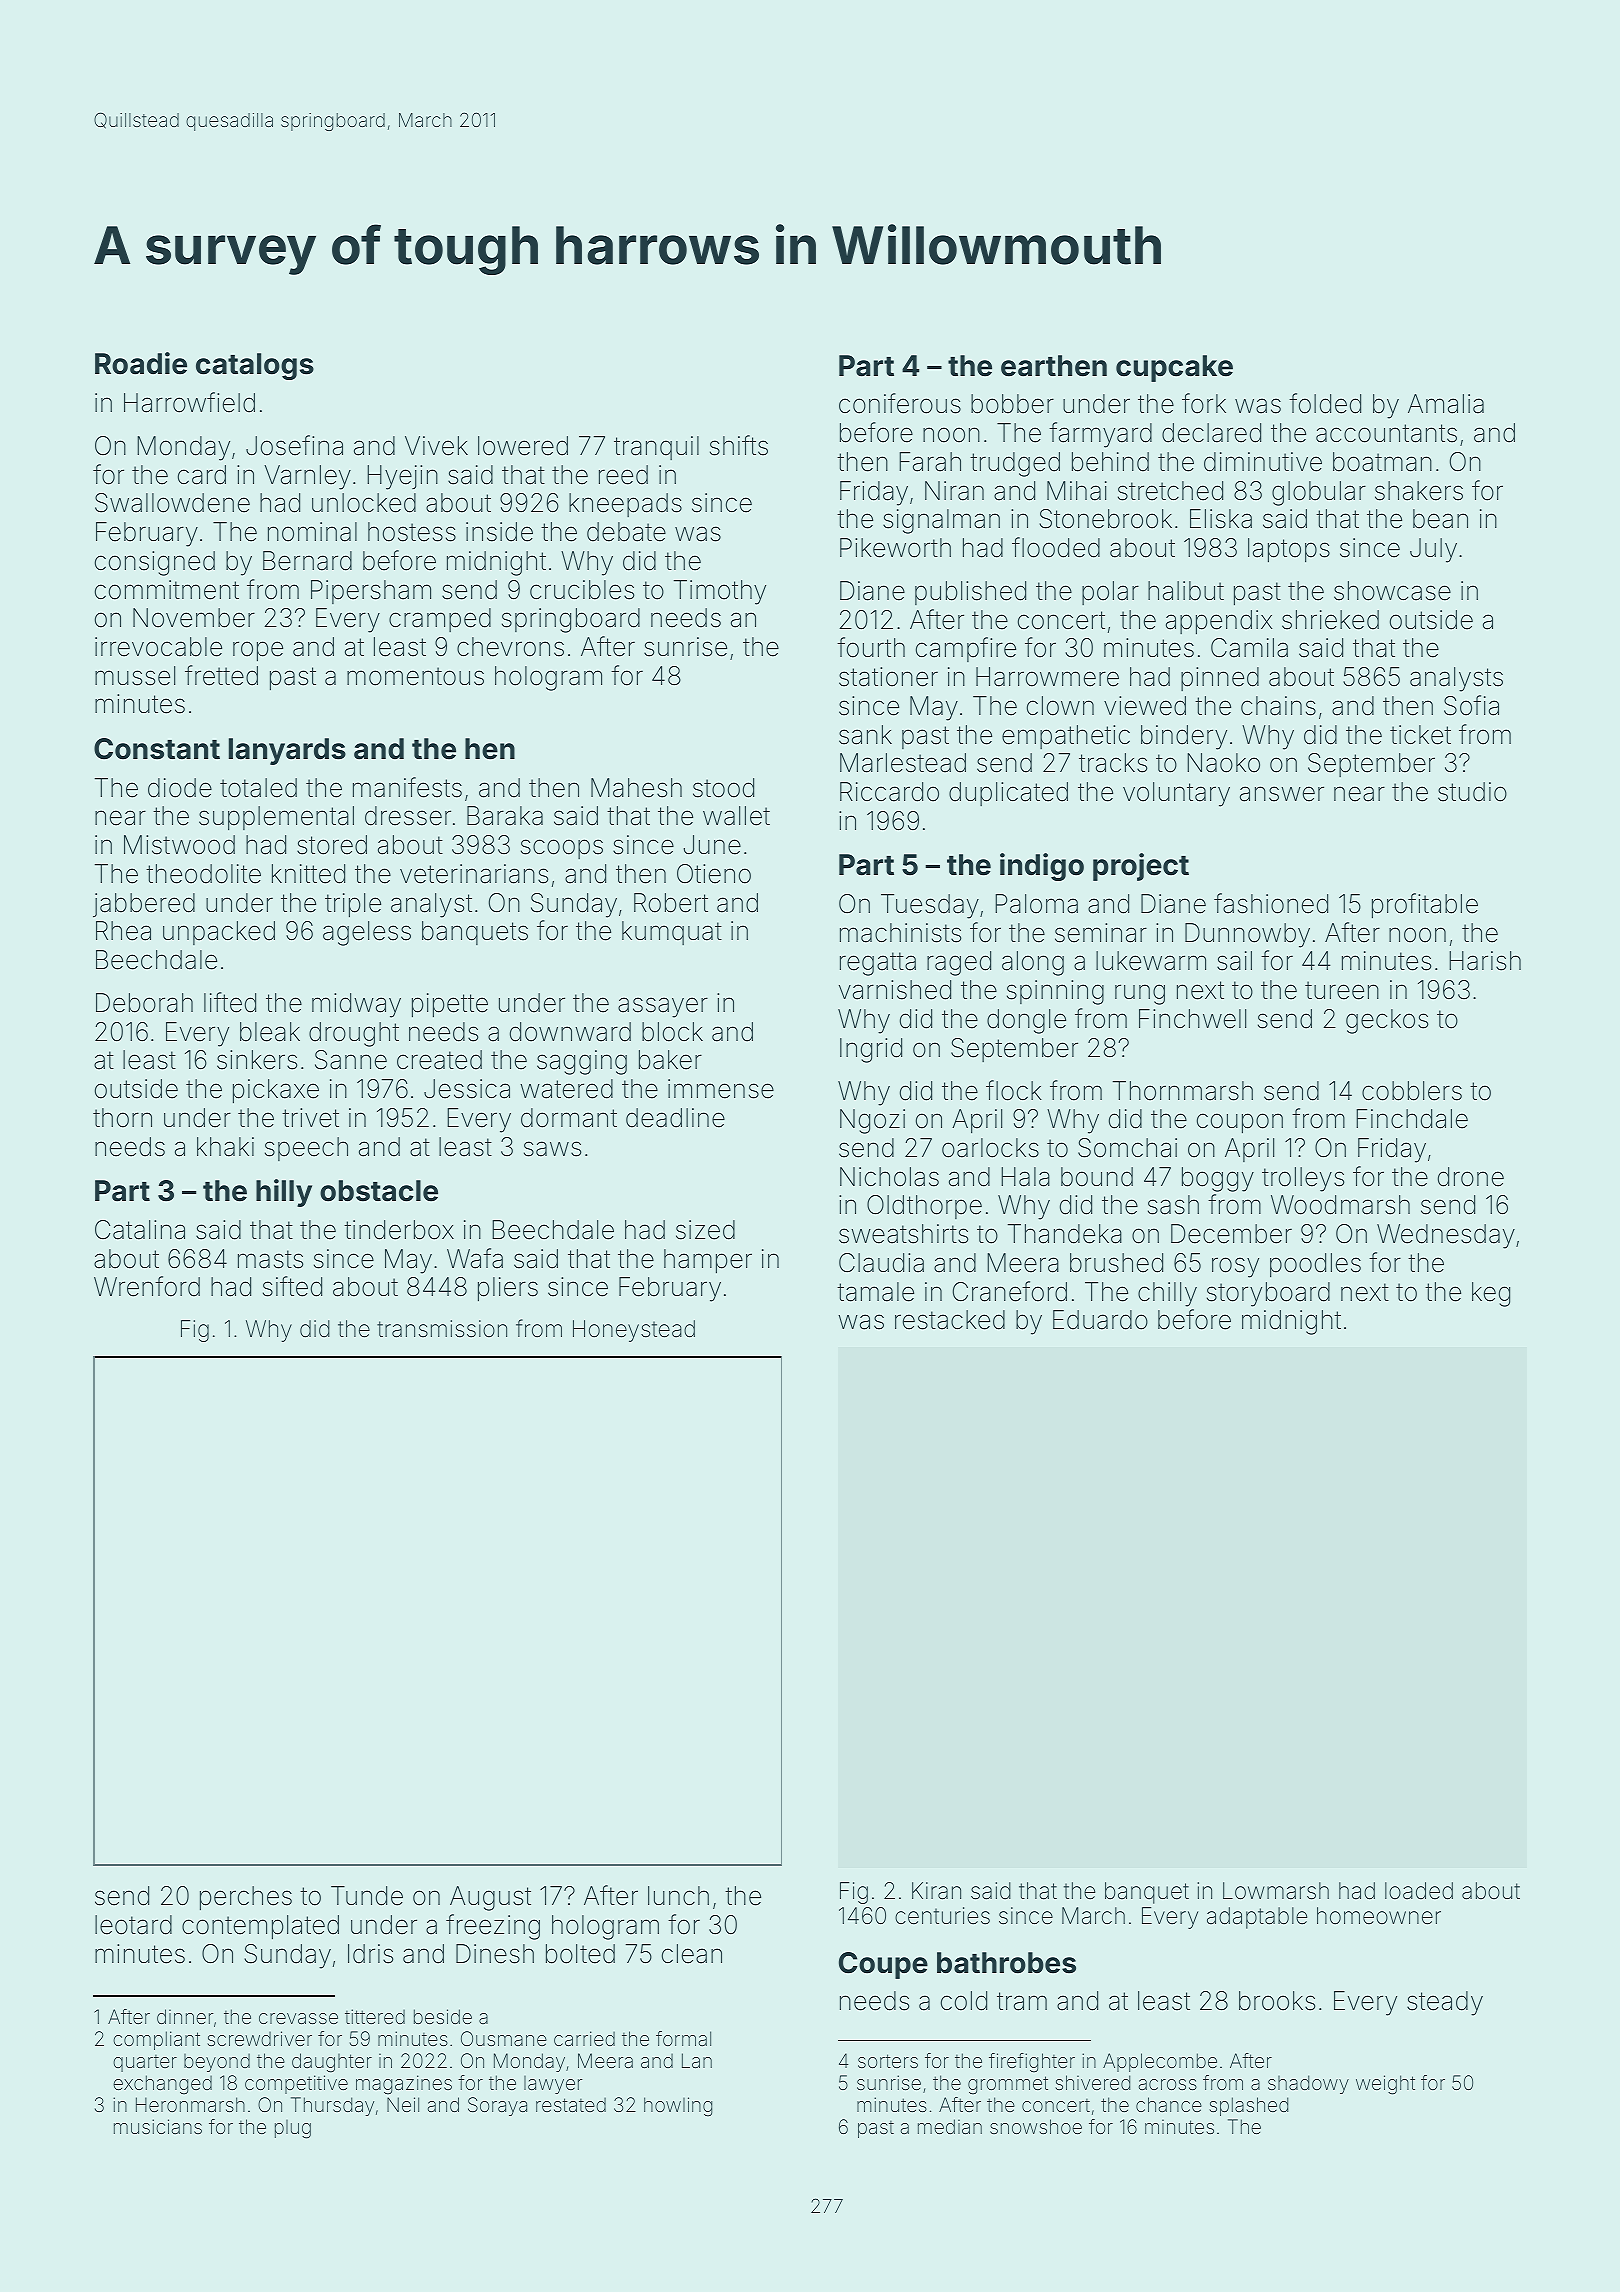 The height and width of the image is (2292, 1620). What do you see at coordinates (310, 1118) in the image?
I see `trivet` at bounding box center [310, 1118].
